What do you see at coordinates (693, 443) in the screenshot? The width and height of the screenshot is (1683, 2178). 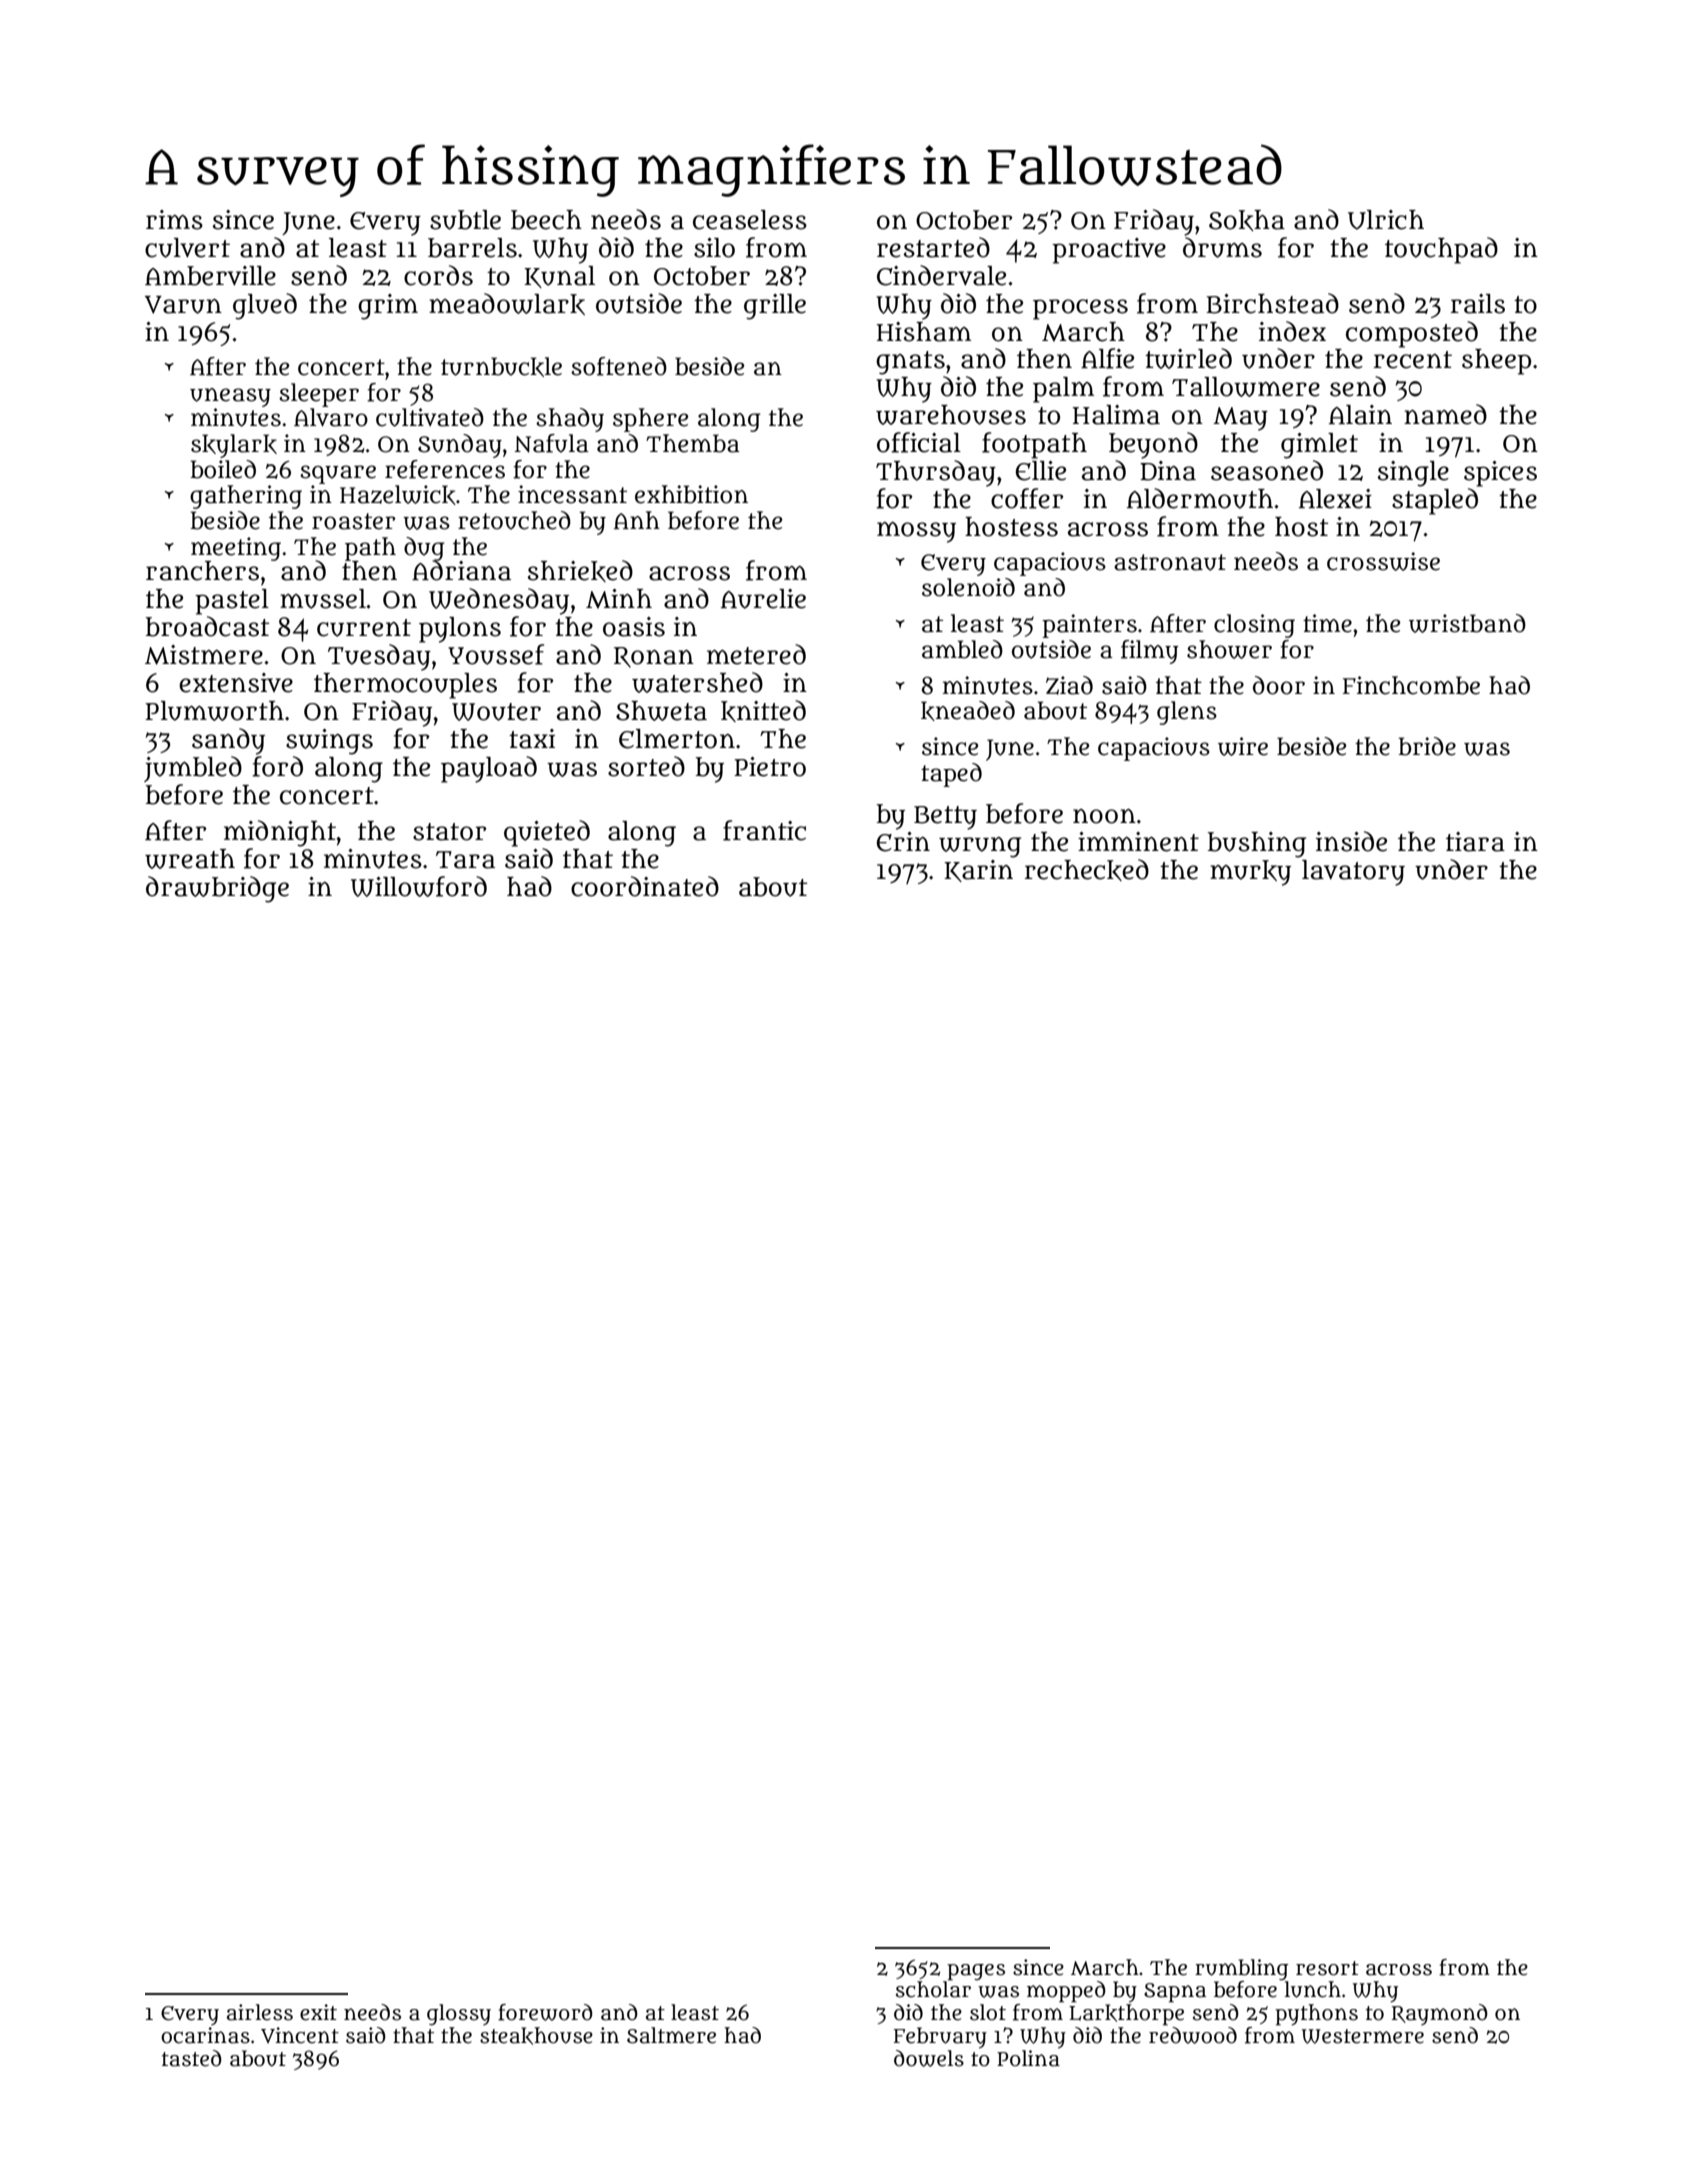 I see `Themba` at bounding box center [693, 443].
